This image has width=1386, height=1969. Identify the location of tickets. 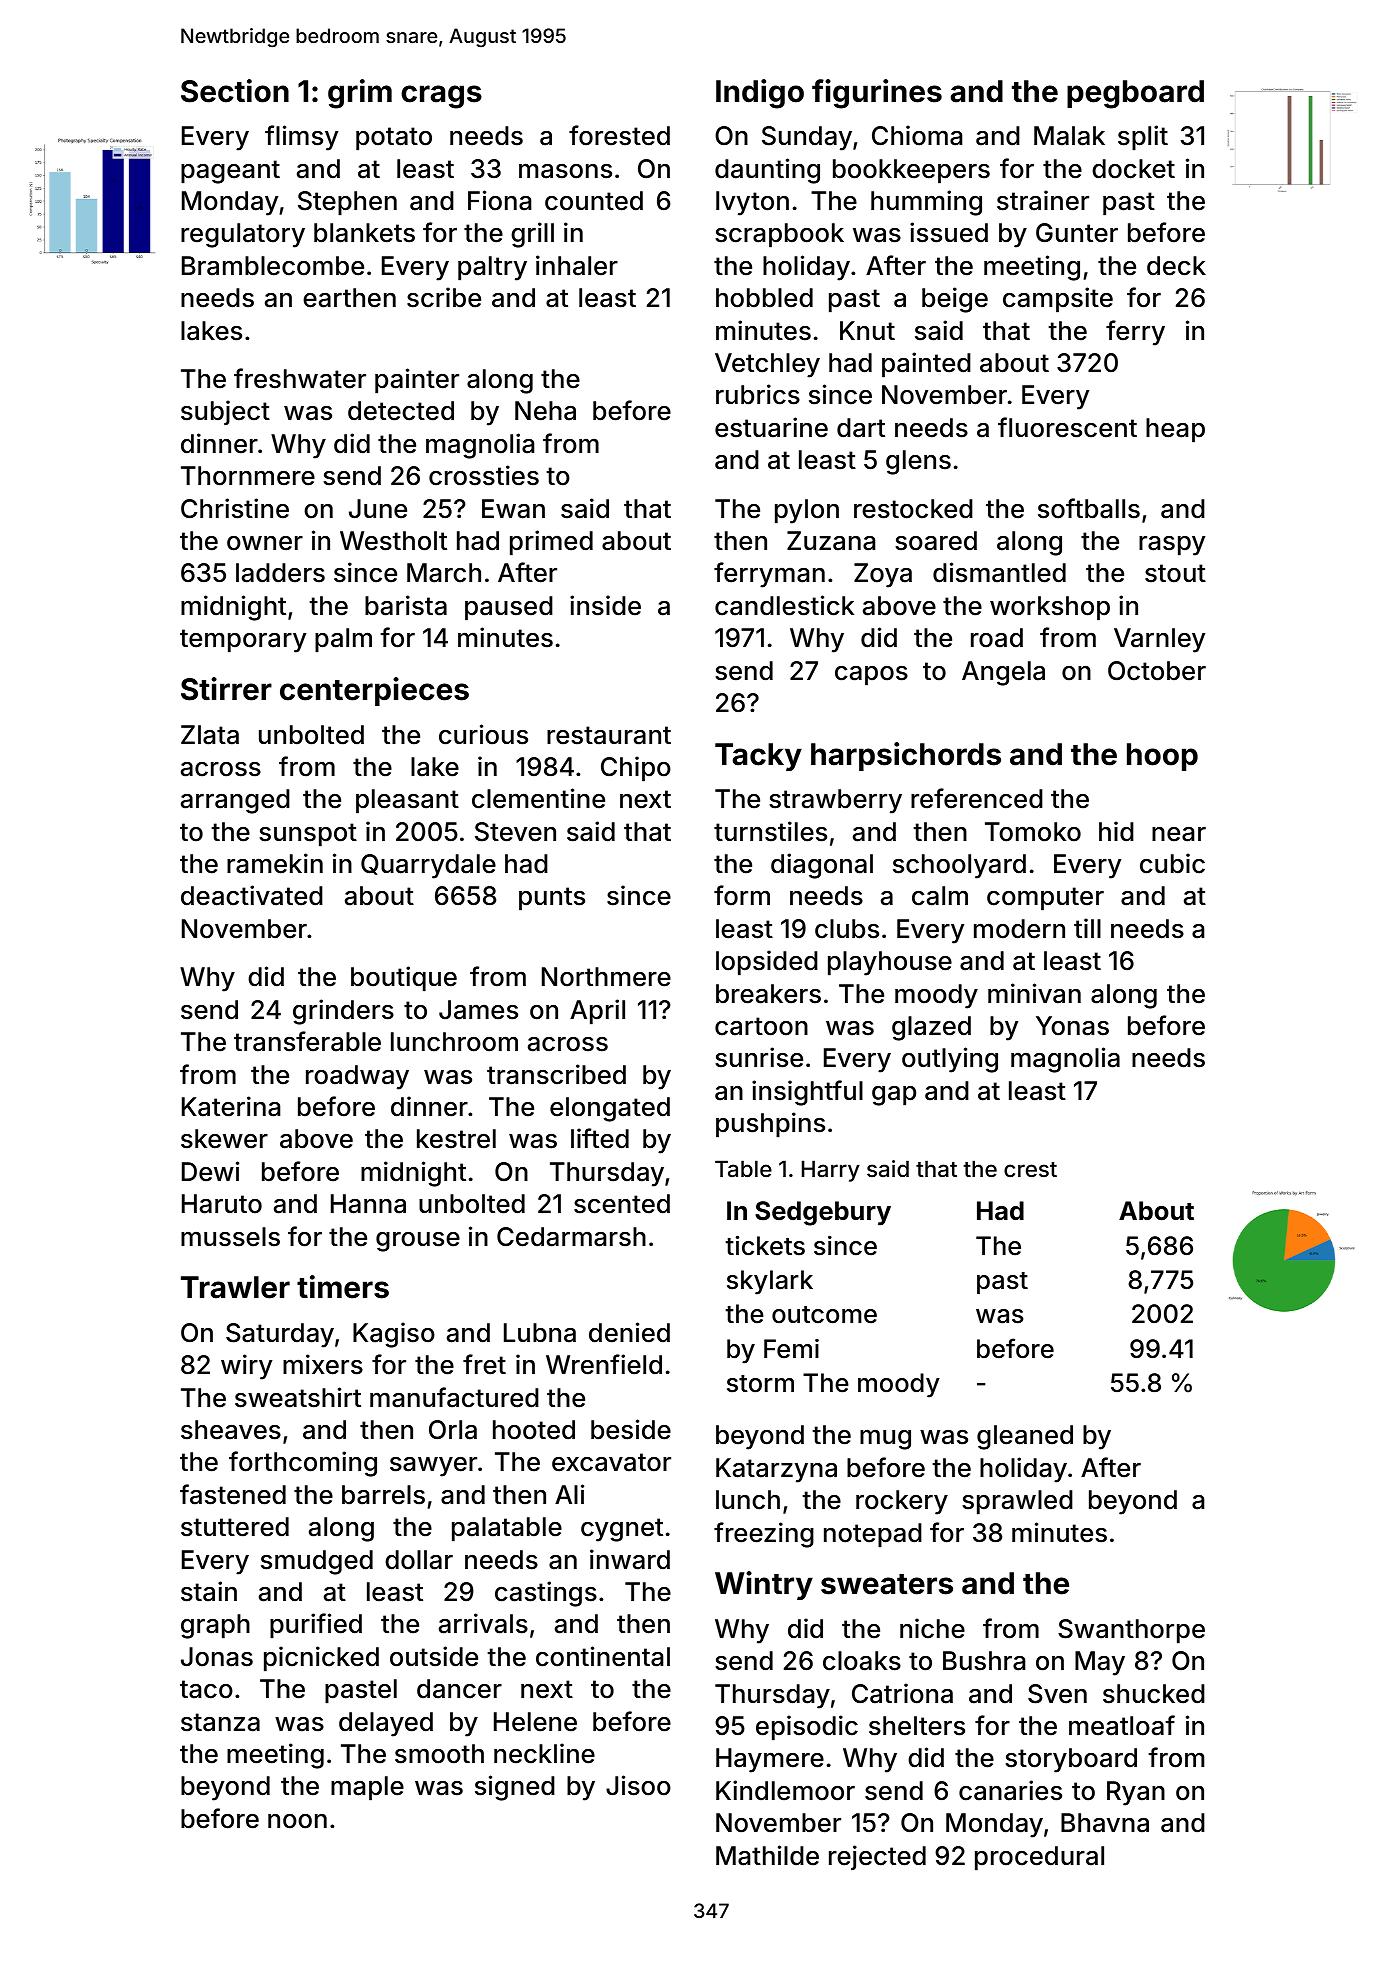
(765, 1246).
